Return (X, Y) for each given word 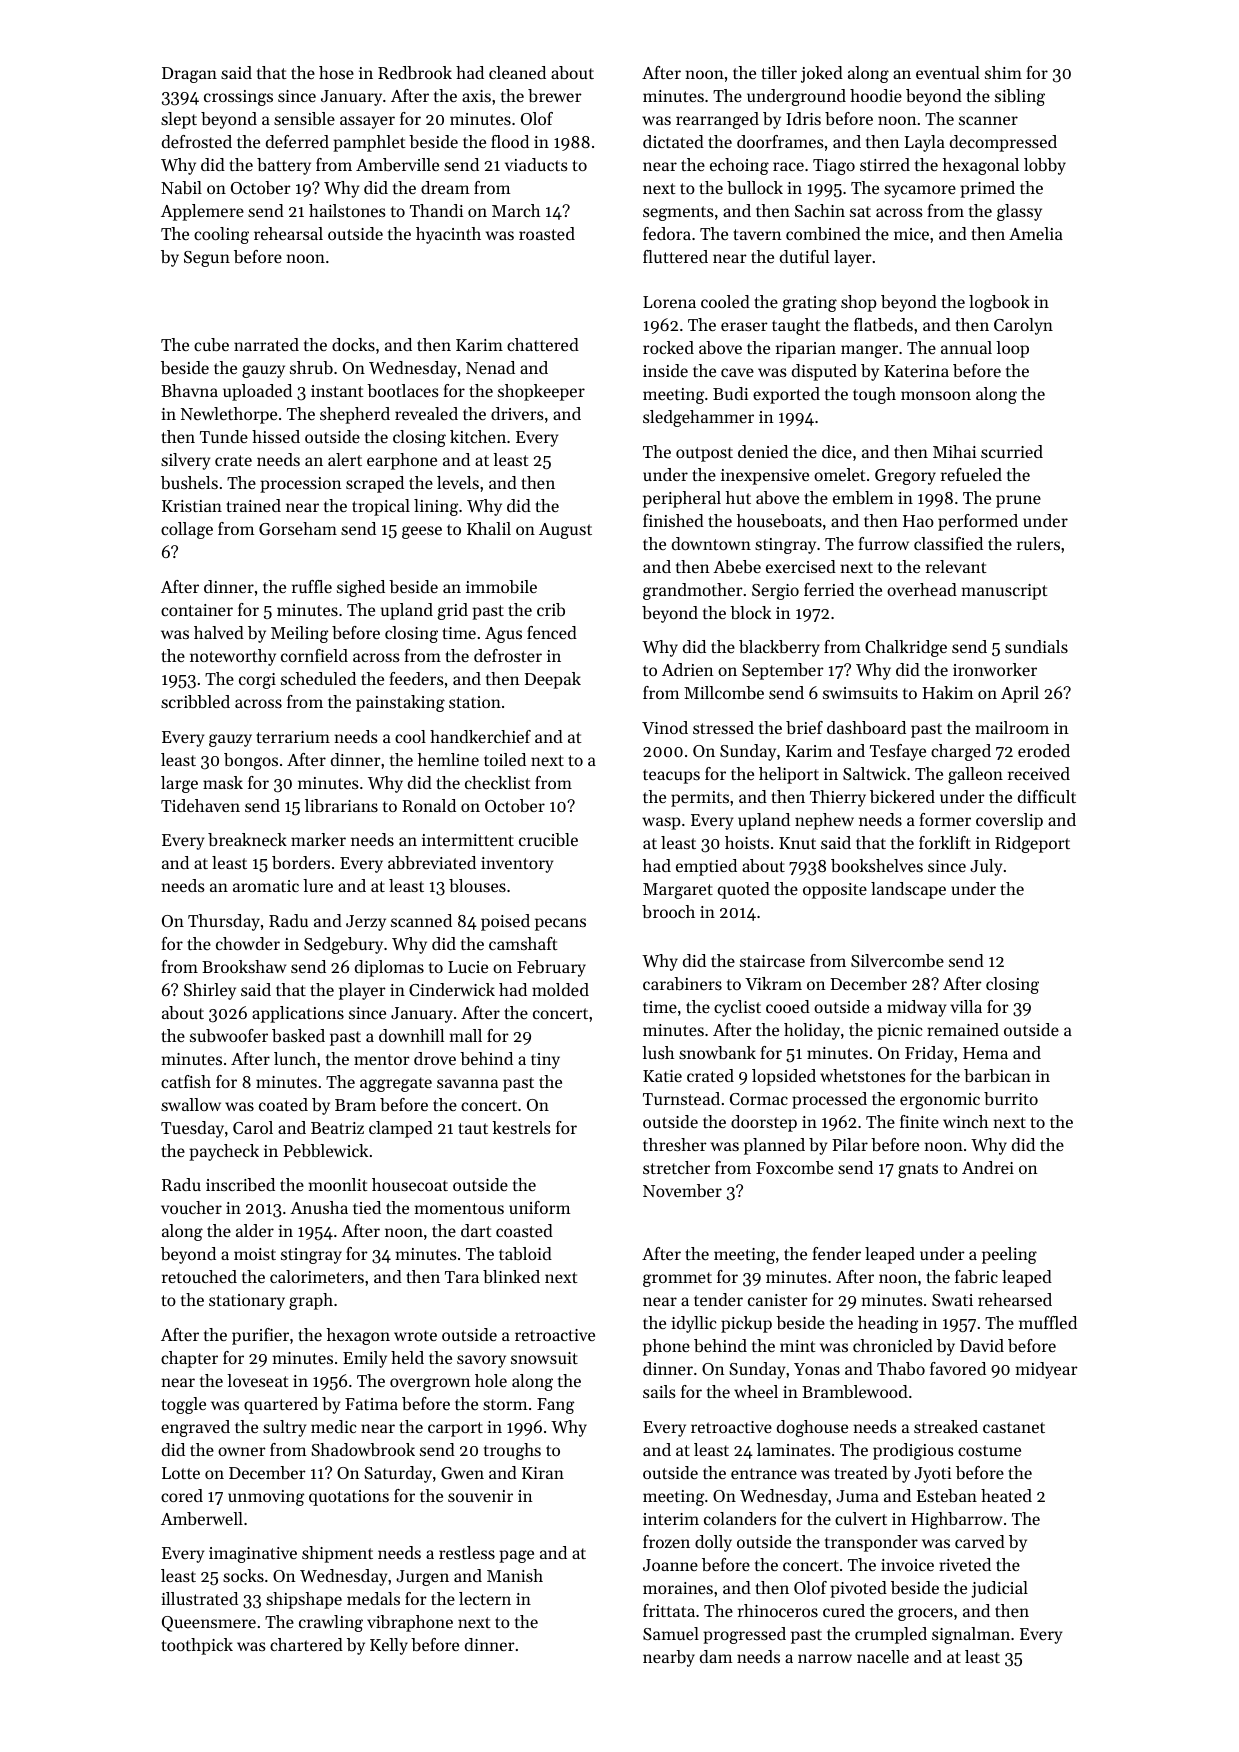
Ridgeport (1032, 844)
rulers (1038, 543)
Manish (515, 1575)
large (179, 784)
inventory (517, 865)
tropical (381, 507)
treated (861, 1472)
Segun (207, 259)
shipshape (304, 1600)
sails (659, 1391)
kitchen (478, 436)
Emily (365, 1359)
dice (837, 451)
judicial (999, 1589)
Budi (731, 393)
